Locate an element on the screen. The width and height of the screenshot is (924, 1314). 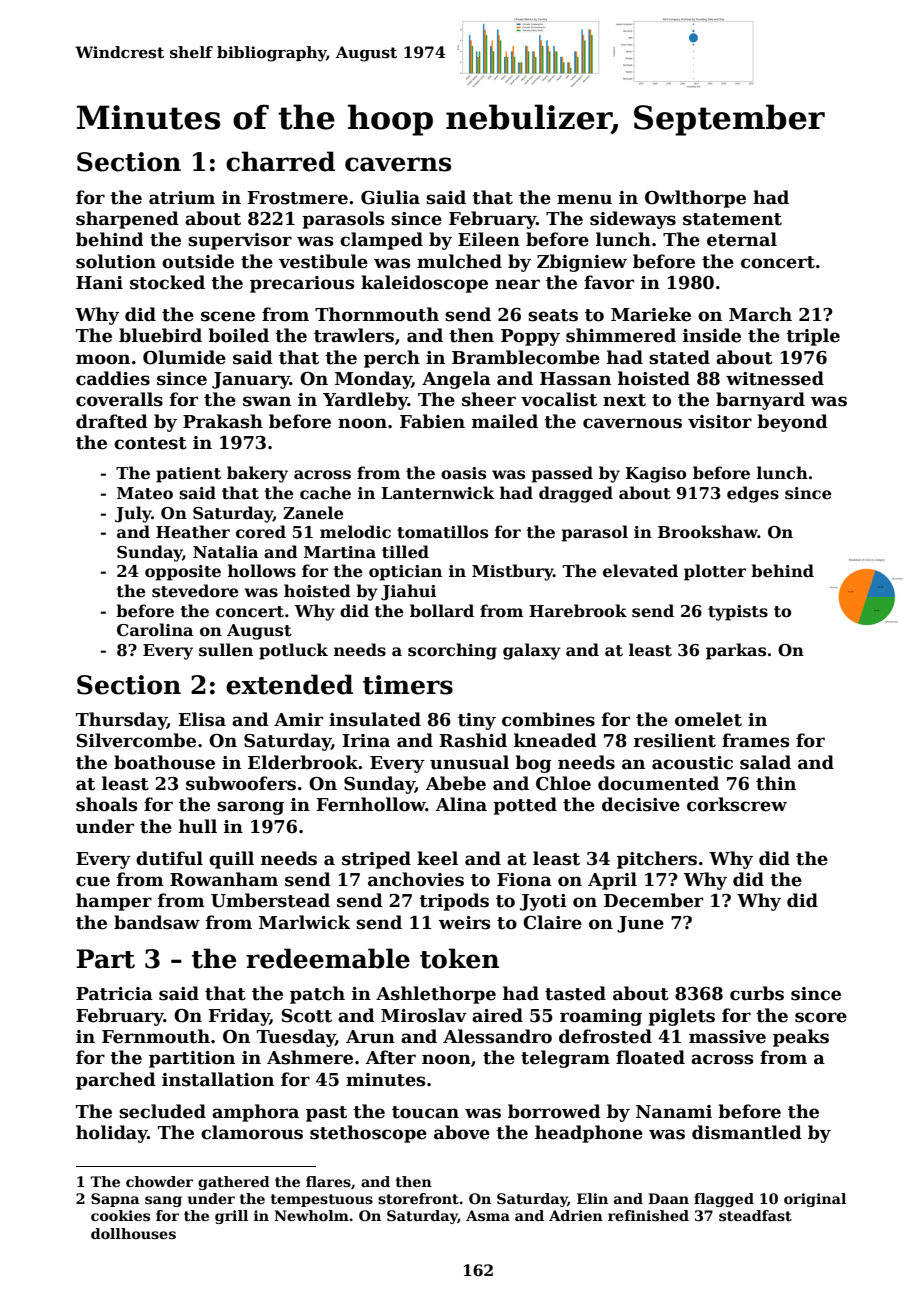
combines is located at coordinates (548, 719).
